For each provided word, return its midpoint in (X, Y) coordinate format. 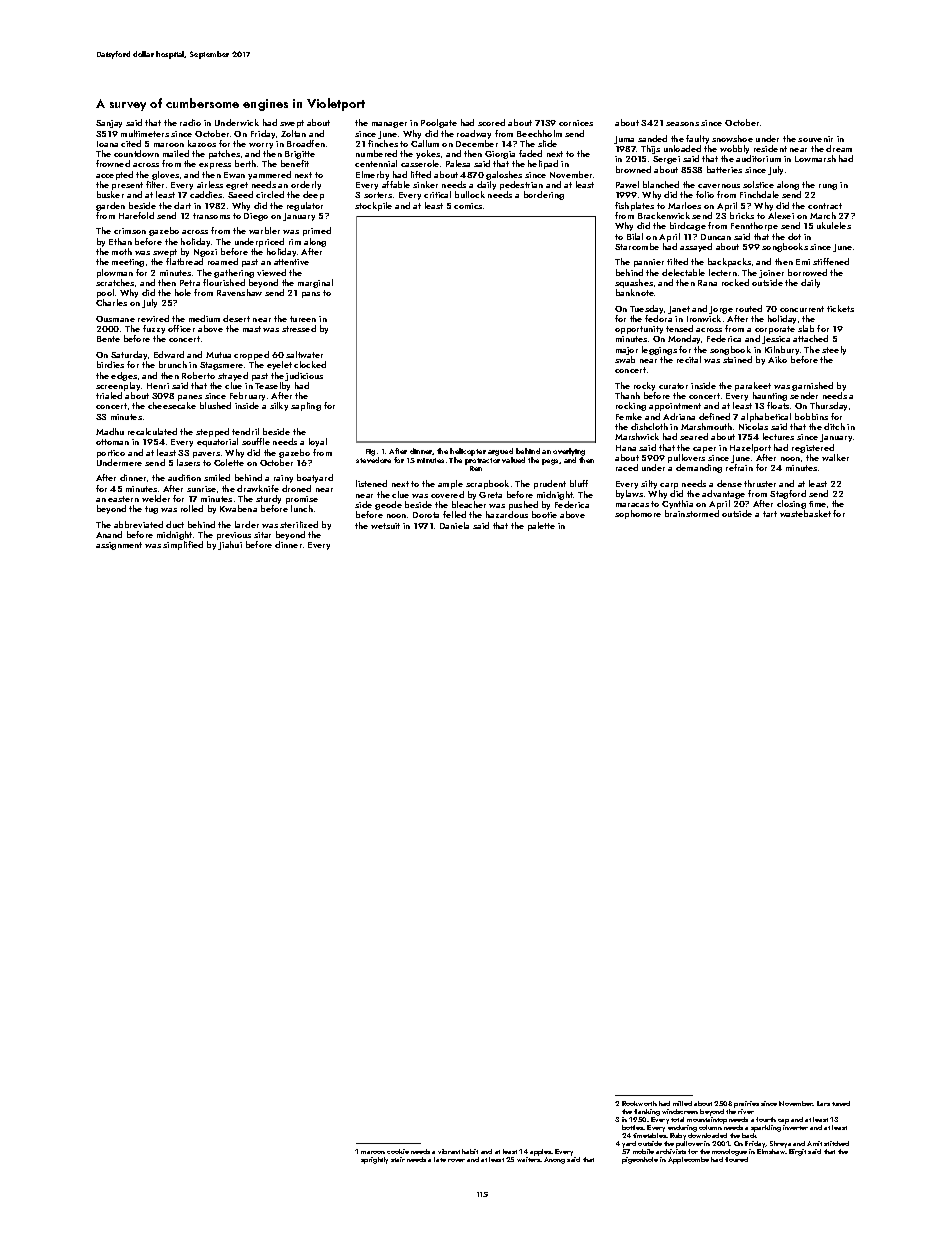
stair (398, 1159)
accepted (114, 175)
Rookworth (639, 1103)
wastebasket (805, 513)
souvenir (815, 139)
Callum (425, 143)
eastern (123, 499)
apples (541, 1152)
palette (541, 526)
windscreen (680, 1111)
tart (770, 514)
